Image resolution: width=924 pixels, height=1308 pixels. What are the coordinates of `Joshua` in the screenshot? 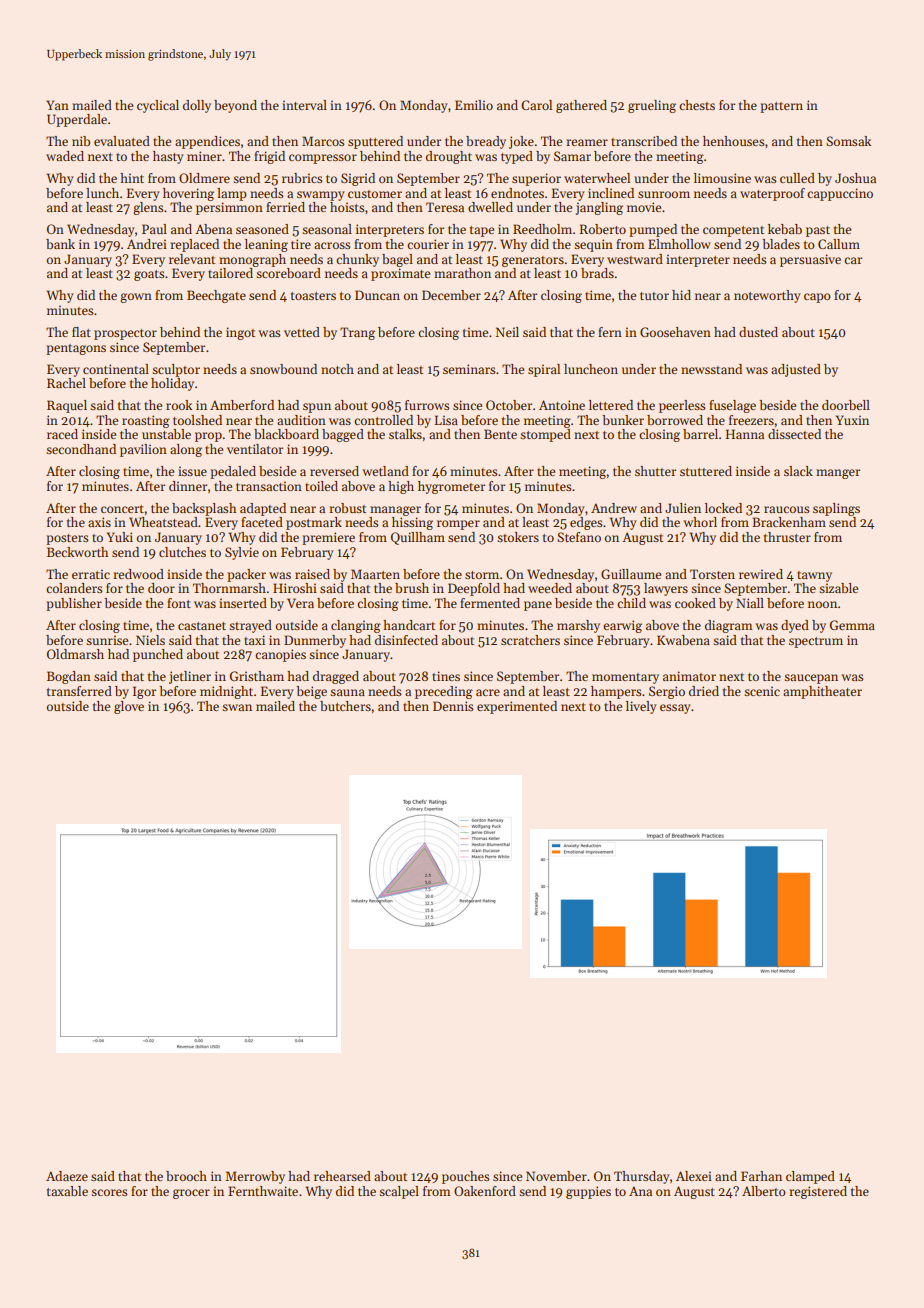 It's located at (855, 178).
